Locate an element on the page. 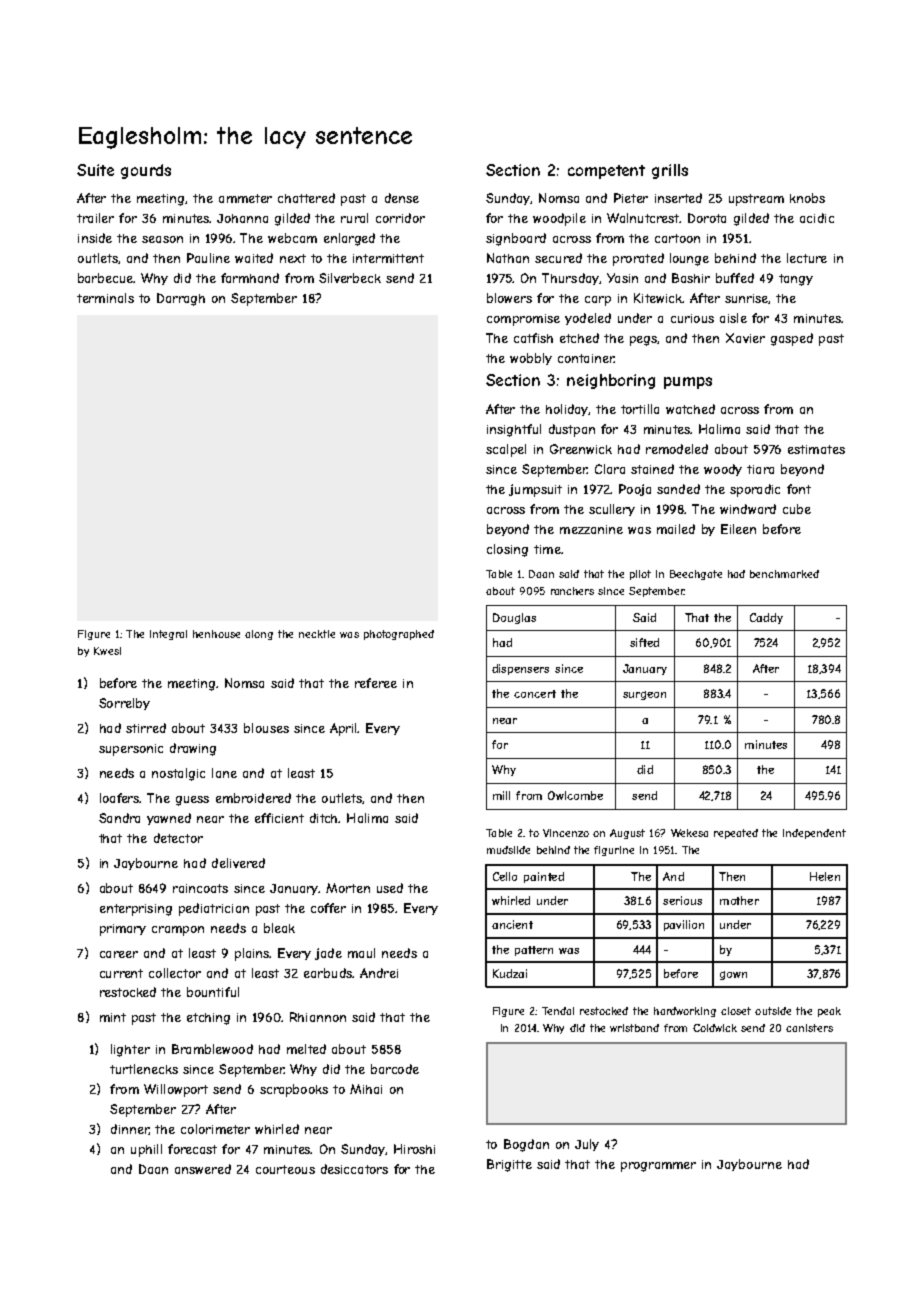 The width and height of the document is (924, 1314). pediatrician is located at coordinates (214, 909).
